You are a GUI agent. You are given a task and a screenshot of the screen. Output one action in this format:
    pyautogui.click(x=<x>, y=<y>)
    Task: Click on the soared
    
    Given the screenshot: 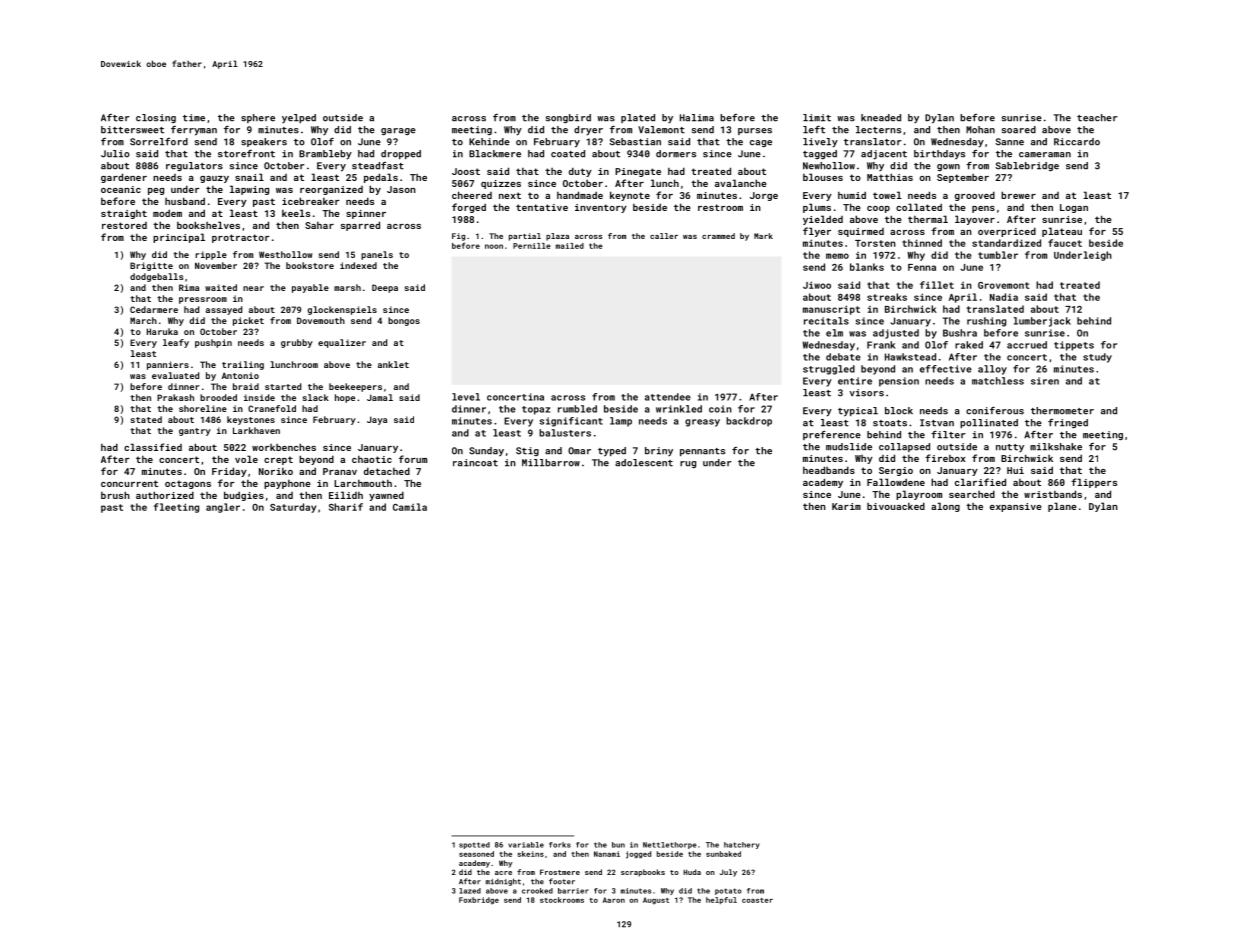 What is the action you would take?
    pyautogui.click(x=1019, y=130)
